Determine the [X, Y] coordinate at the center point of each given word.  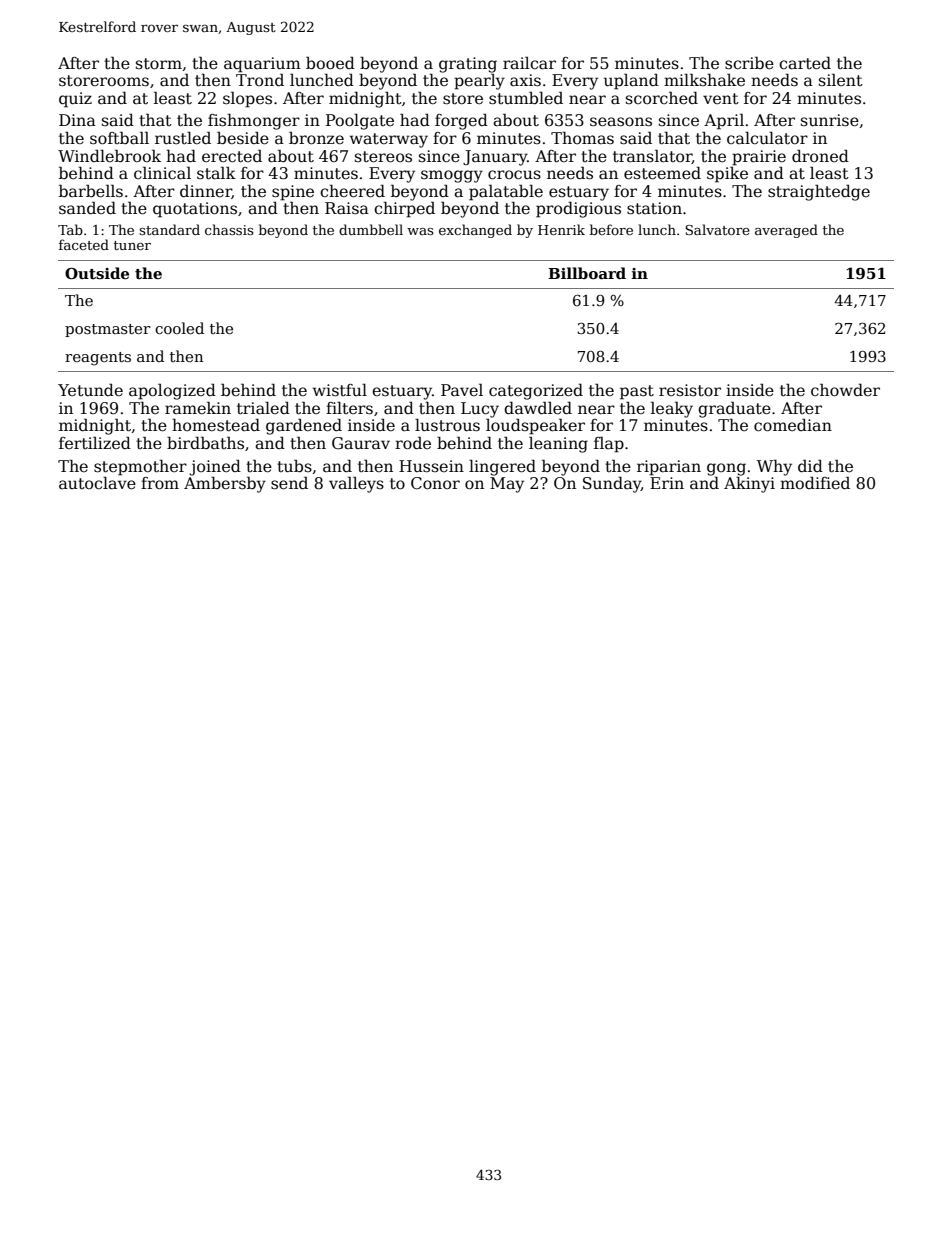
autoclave [97, 483]
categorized [536, 392]
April [724, 122]
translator [652, 157]
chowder [845, 390]
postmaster [108, 330]
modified [815, 482]
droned [820, 155]
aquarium [262, 65]
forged [461, 121]
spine [293, 193]
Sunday [612, 485]
